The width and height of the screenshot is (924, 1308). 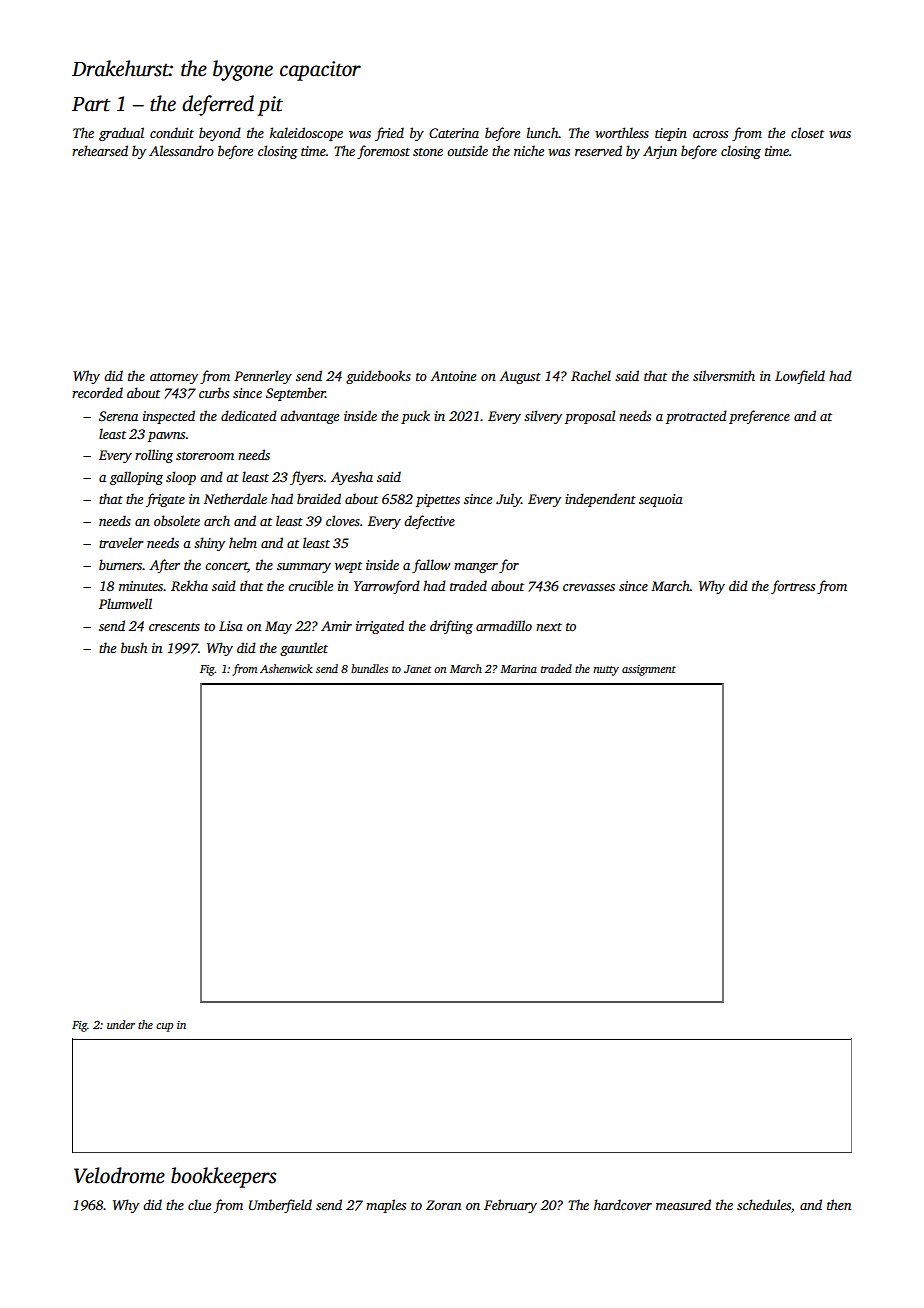 What do you see at coordinates (807, 132) in the screenshot?
I see `closet` at bounding box center [807, 132].
